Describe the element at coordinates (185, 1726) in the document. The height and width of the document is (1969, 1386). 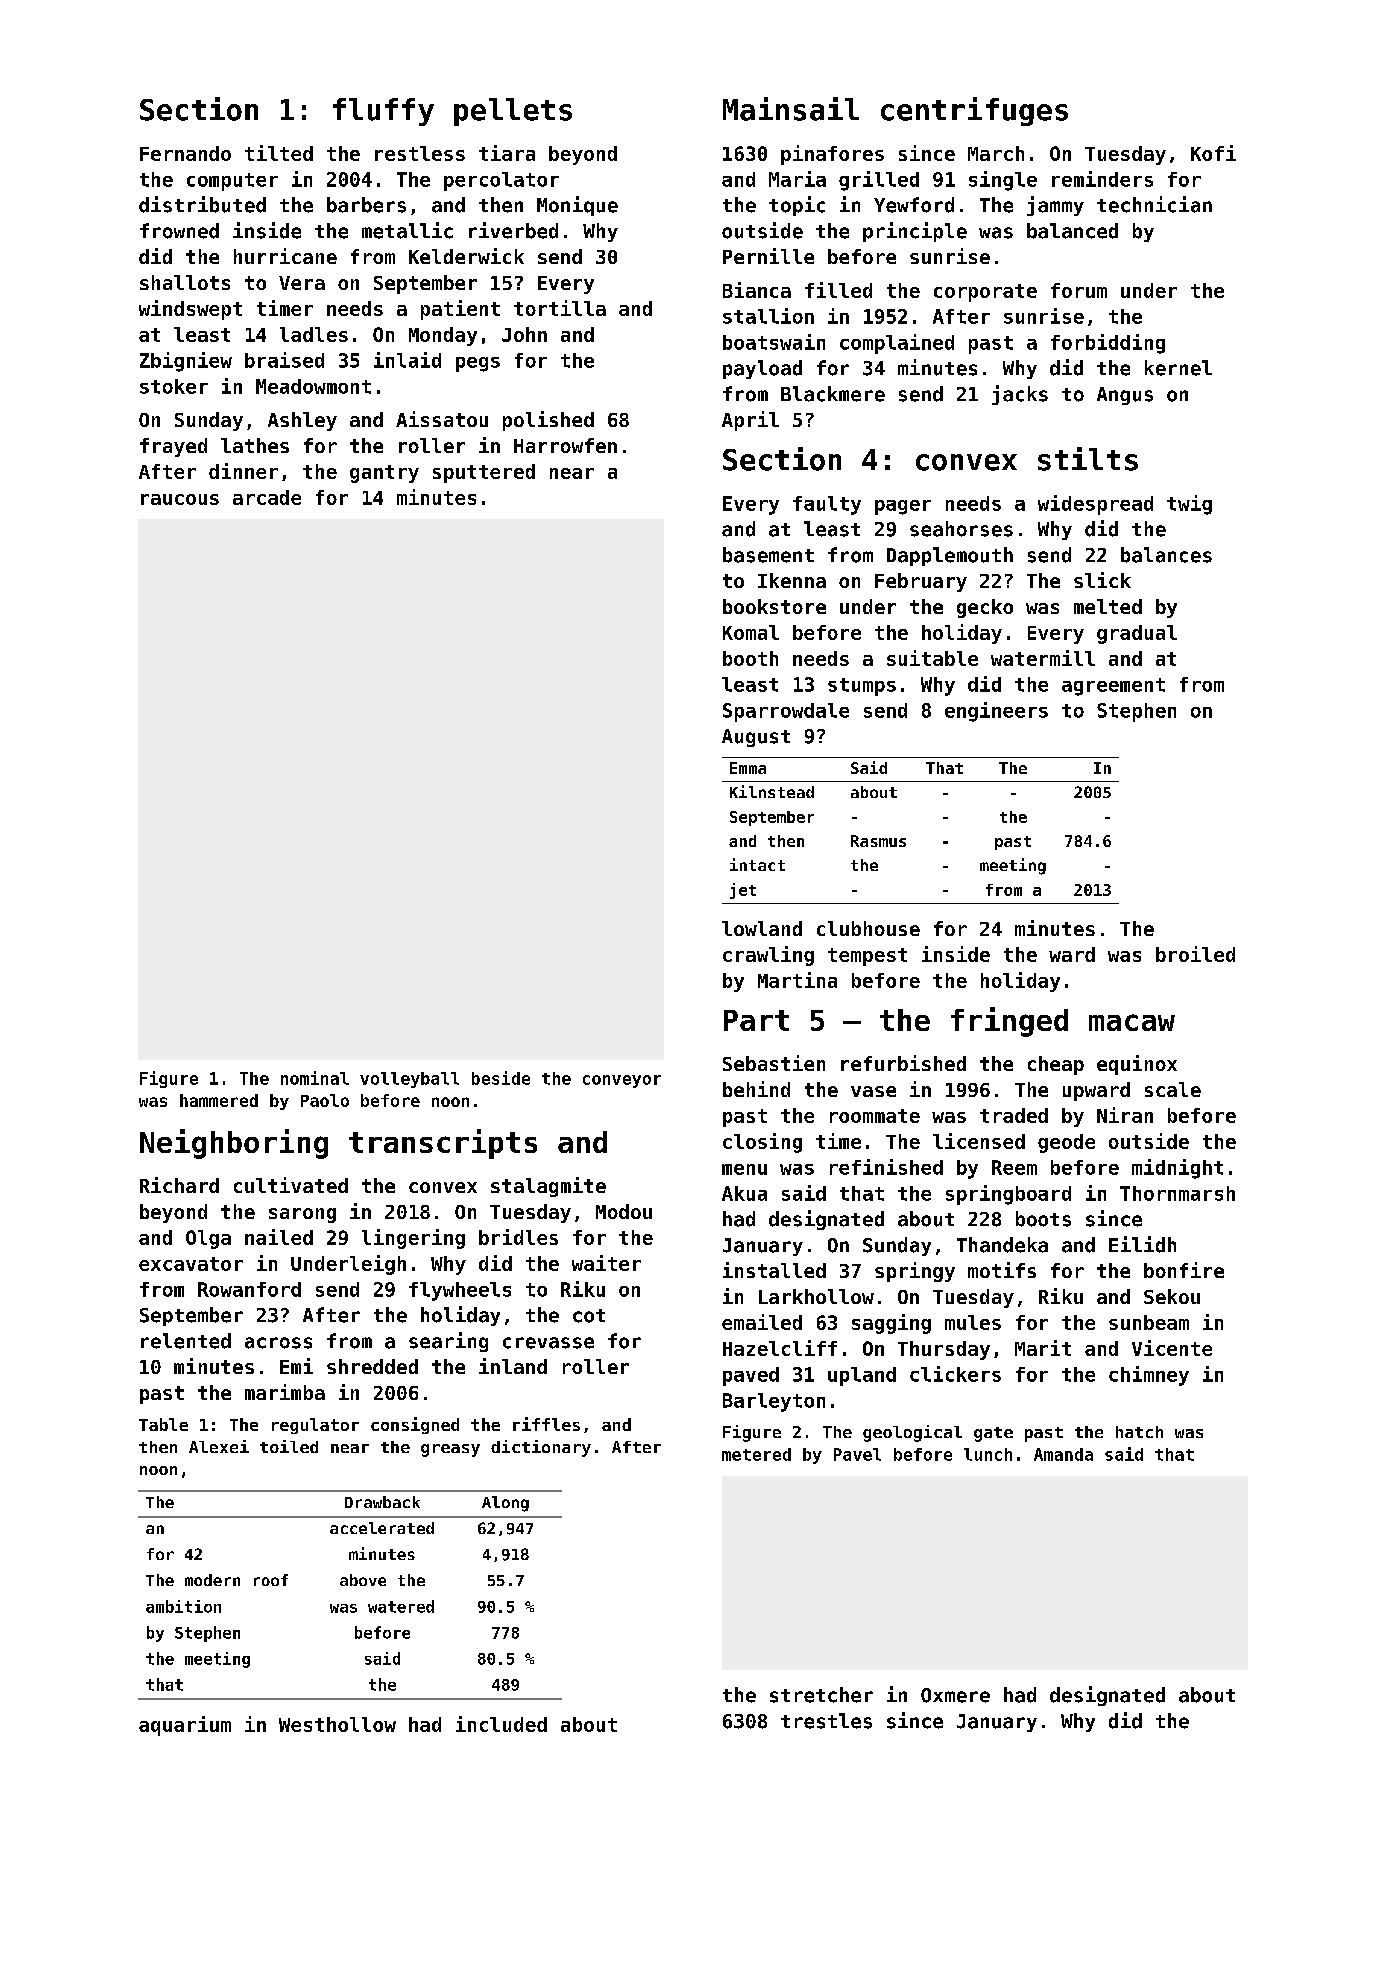
I see `aquarium` at that location.
